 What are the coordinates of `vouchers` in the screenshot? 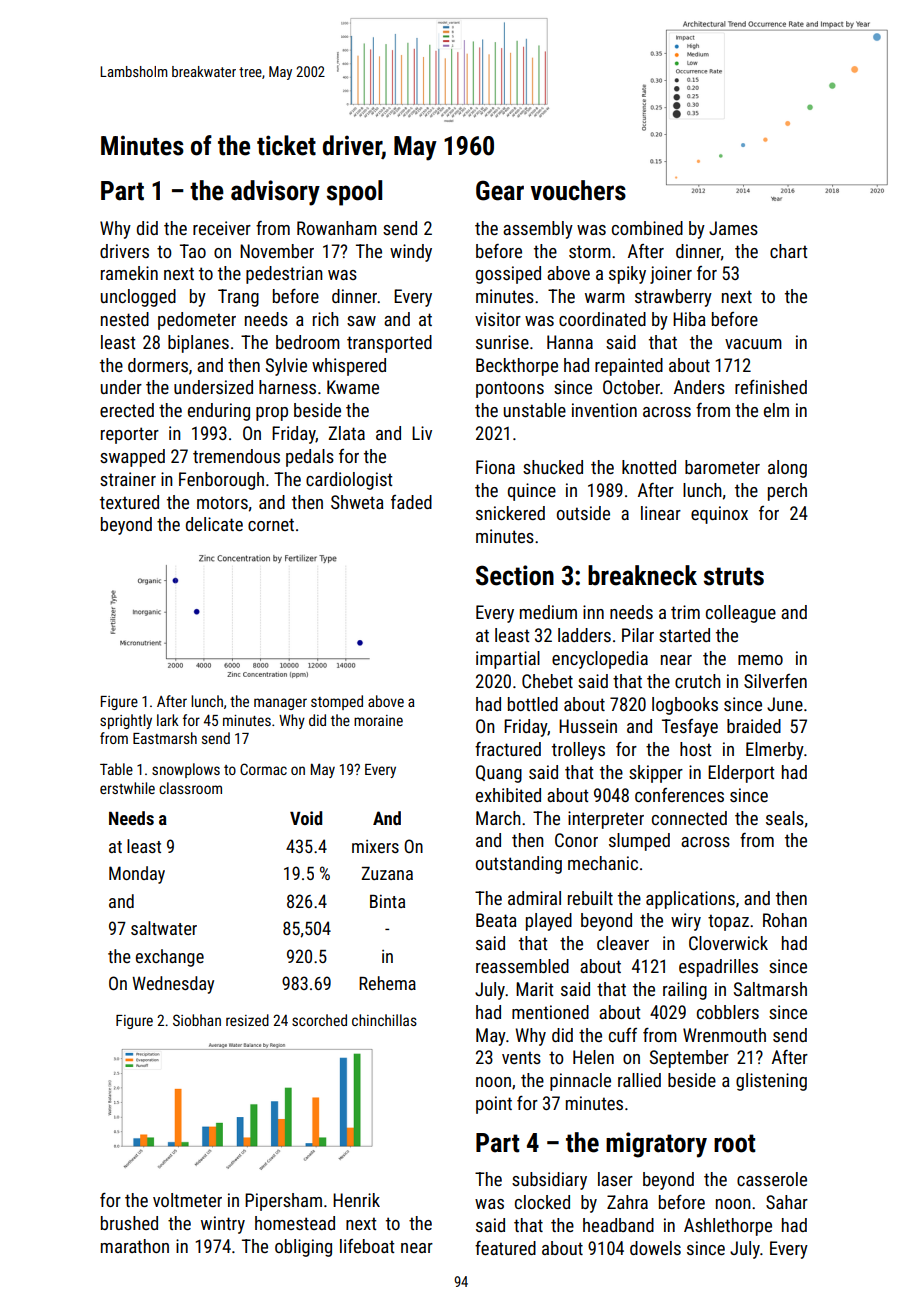 It's located at (578, 190).
